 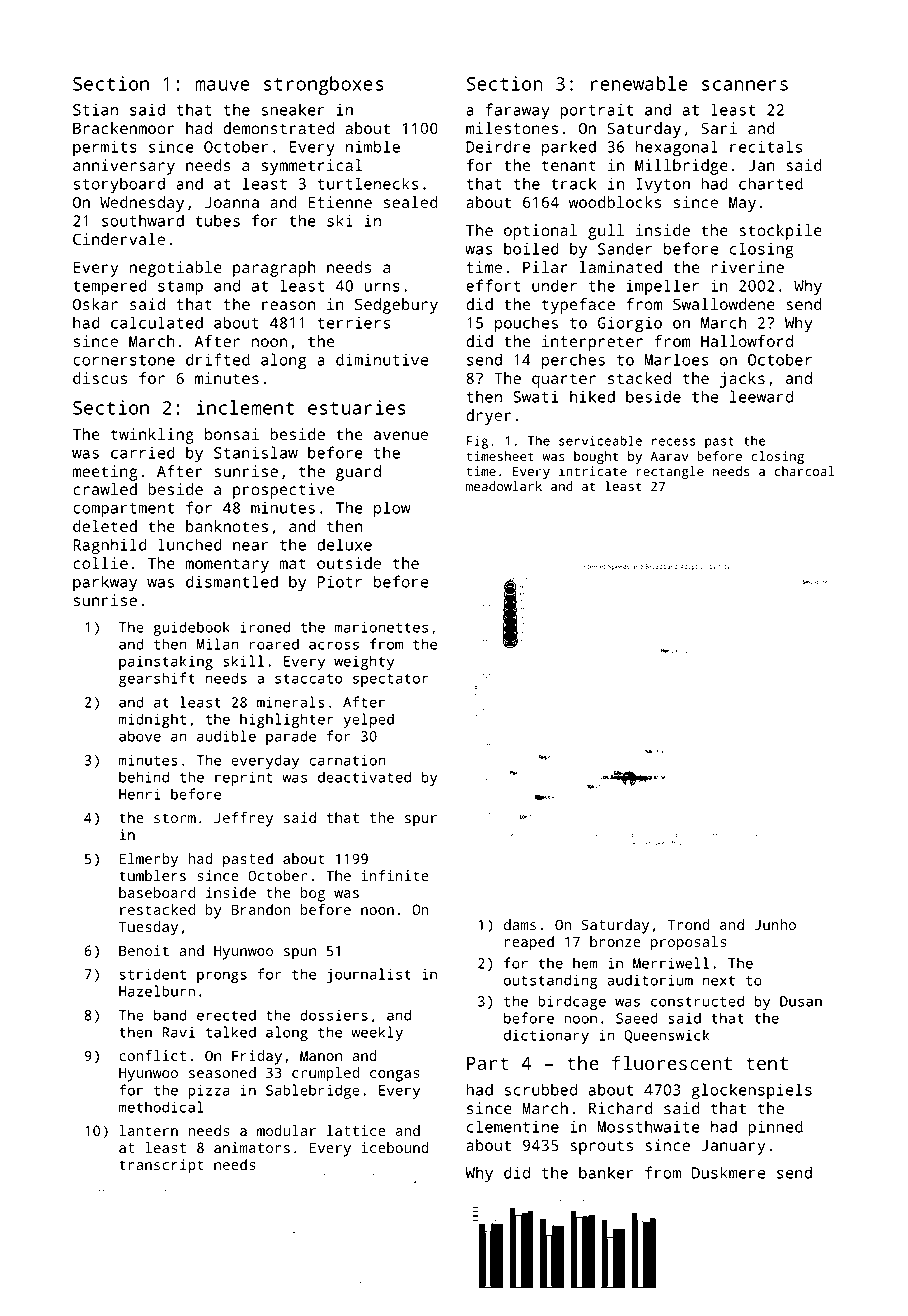 What do you see at coordinates (766, 146) in the screenshot?
I see `recitals` at bounding box center [766, 146].
